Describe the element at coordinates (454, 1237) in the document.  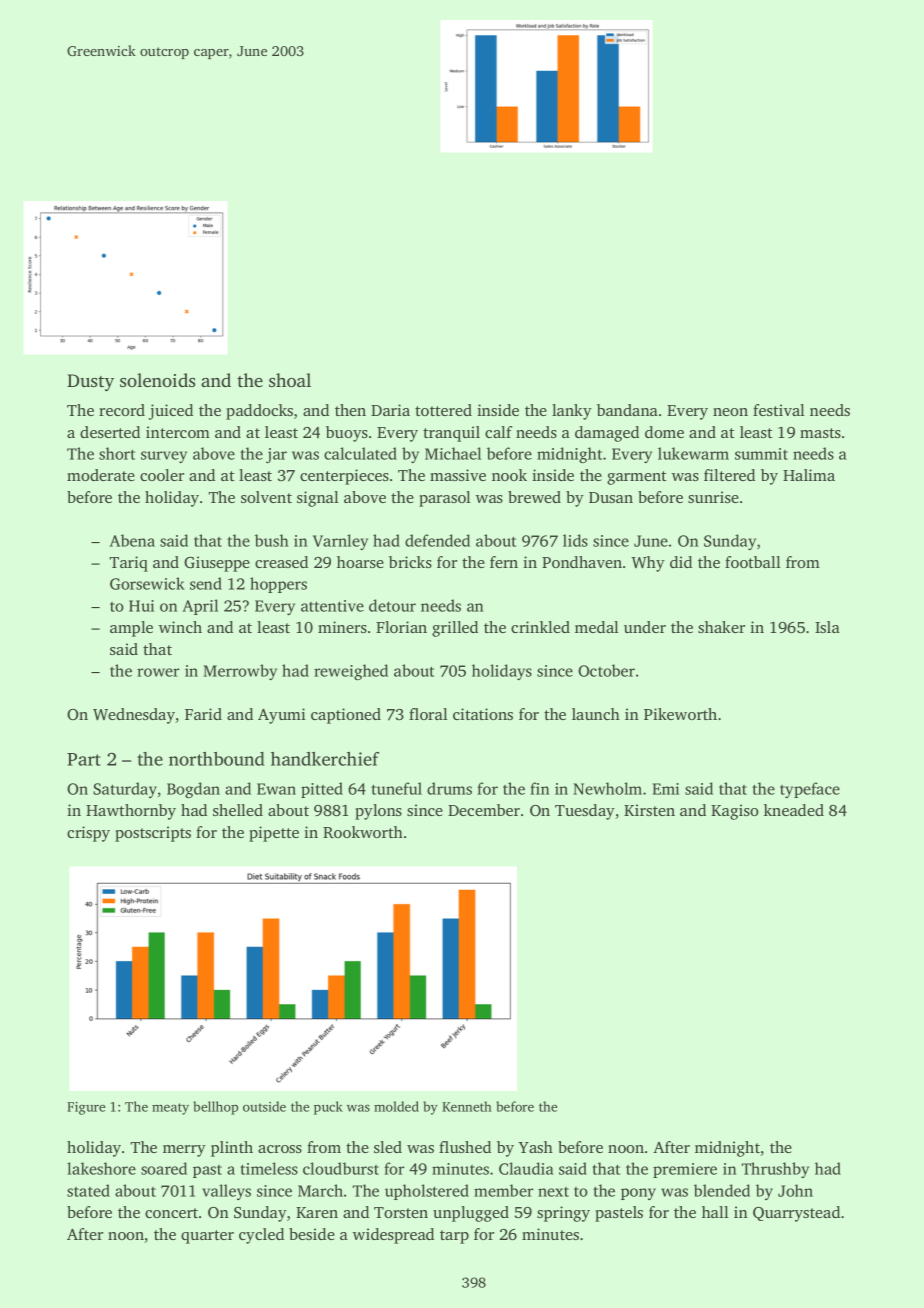
I see `tarp` at that location.
